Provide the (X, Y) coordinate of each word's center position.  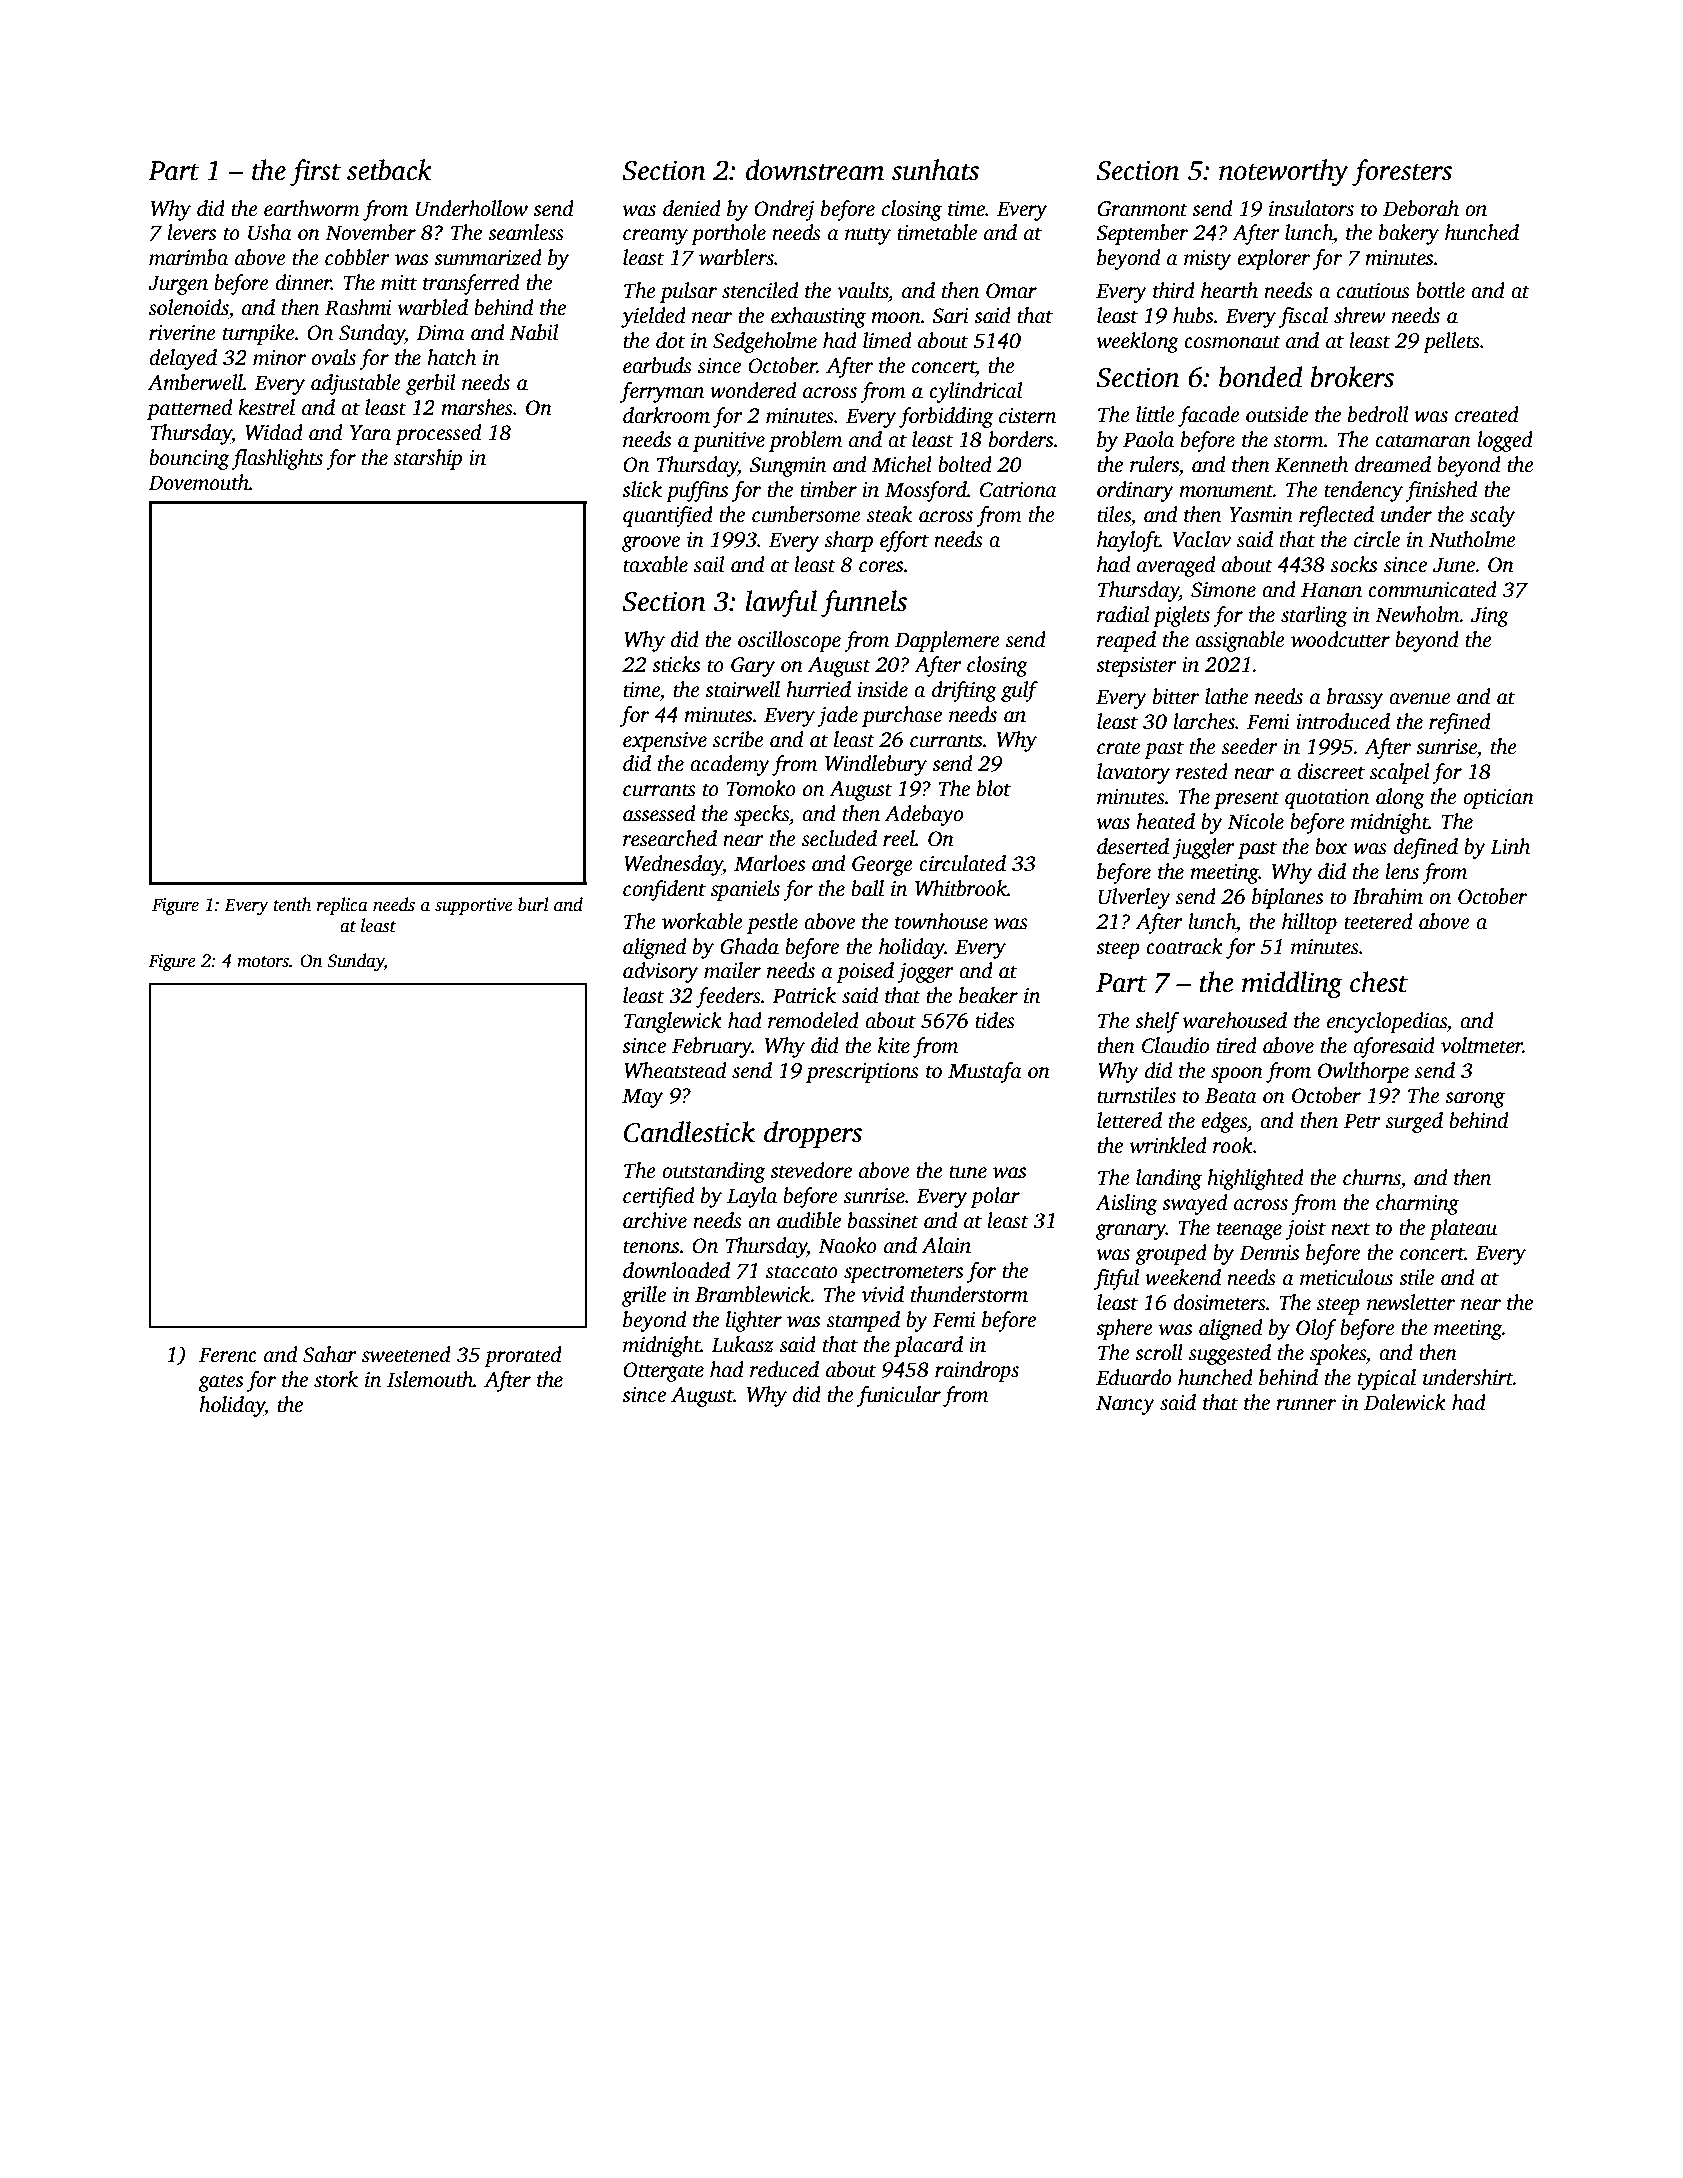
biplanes (1287, 898)
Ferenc (228, 1355)
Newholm (1417, 614)
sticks (676, 664)
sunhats (935, 170)
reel (899, 838)
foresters (1402, 172)
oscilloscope (789, 641)
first (315, 172)
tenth (292, 904)
